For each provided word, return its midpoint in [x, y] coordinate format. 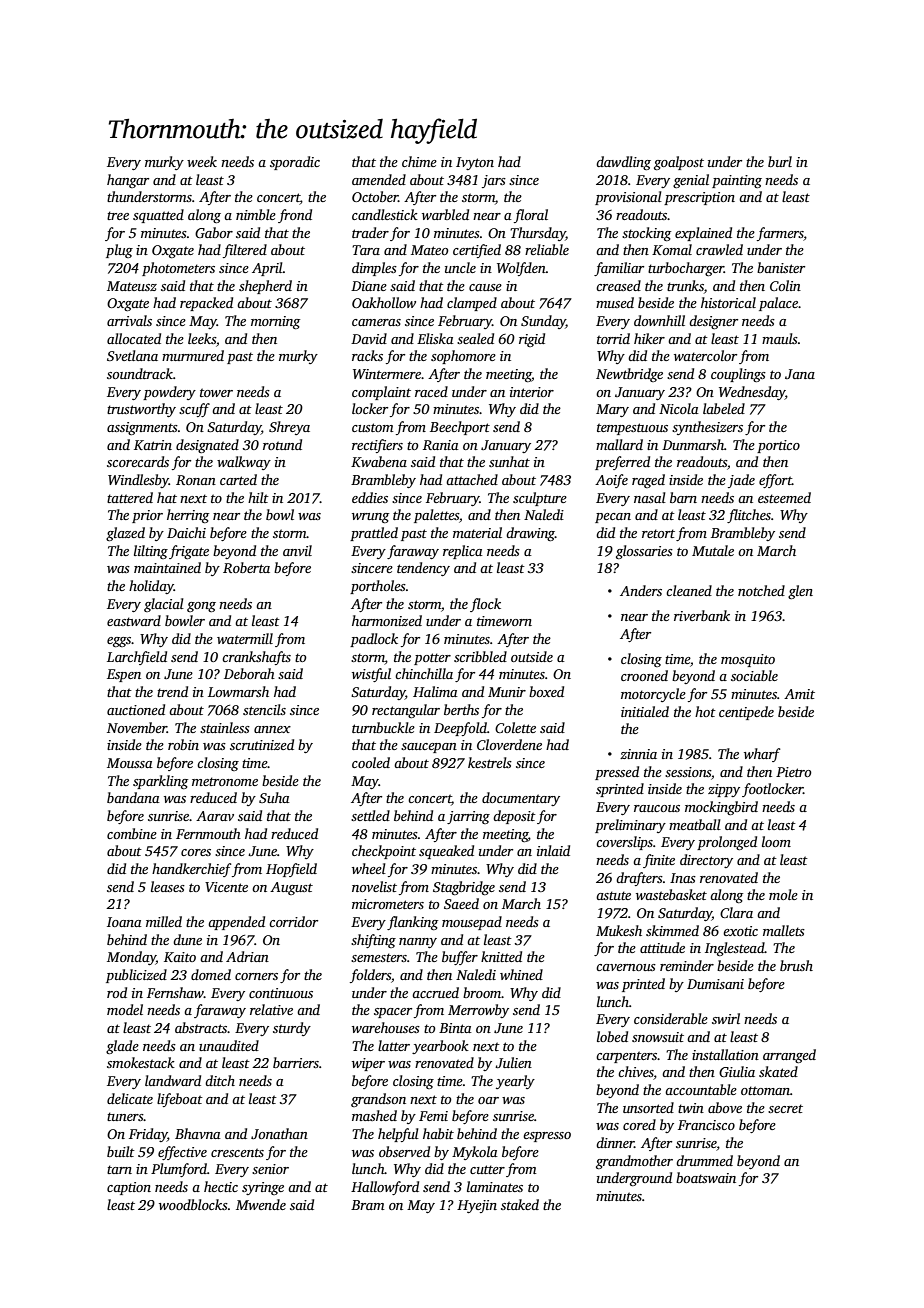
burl [780, 161]
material [477, 532]
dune [187, 939]
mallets [784, 930]
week [202, 161]
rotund [282, 444]
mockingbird [721, 808]
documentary [521, 799]
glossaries [644, 552]
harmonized [387, 620]
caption [129, 1188]
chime [419, 161]
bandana [133, 797]
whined [521, 974]
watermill [245, 638]
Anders [641, 590]
